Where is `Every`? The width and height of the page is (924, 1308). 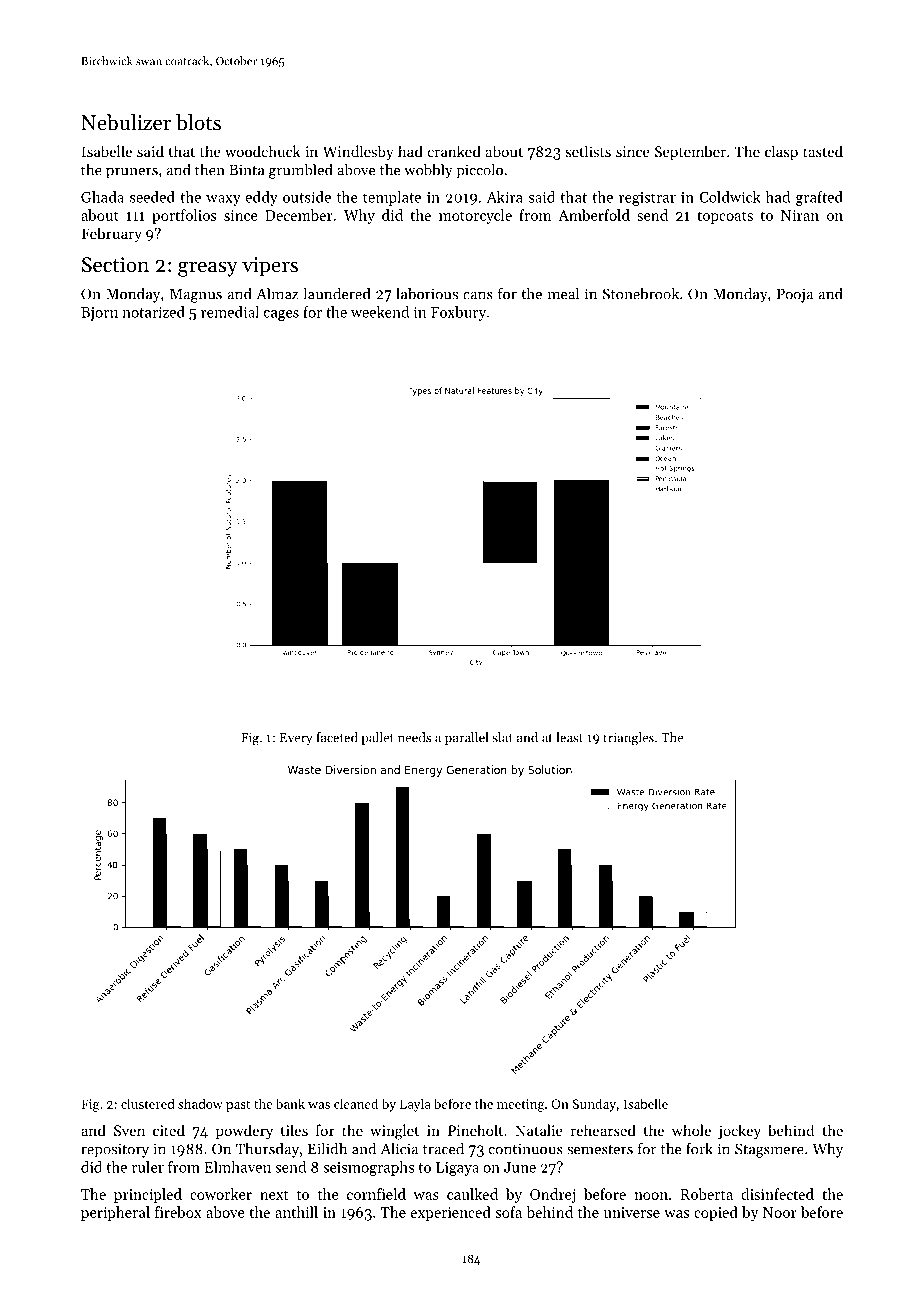 Every is located at coordinates (296, 739).
